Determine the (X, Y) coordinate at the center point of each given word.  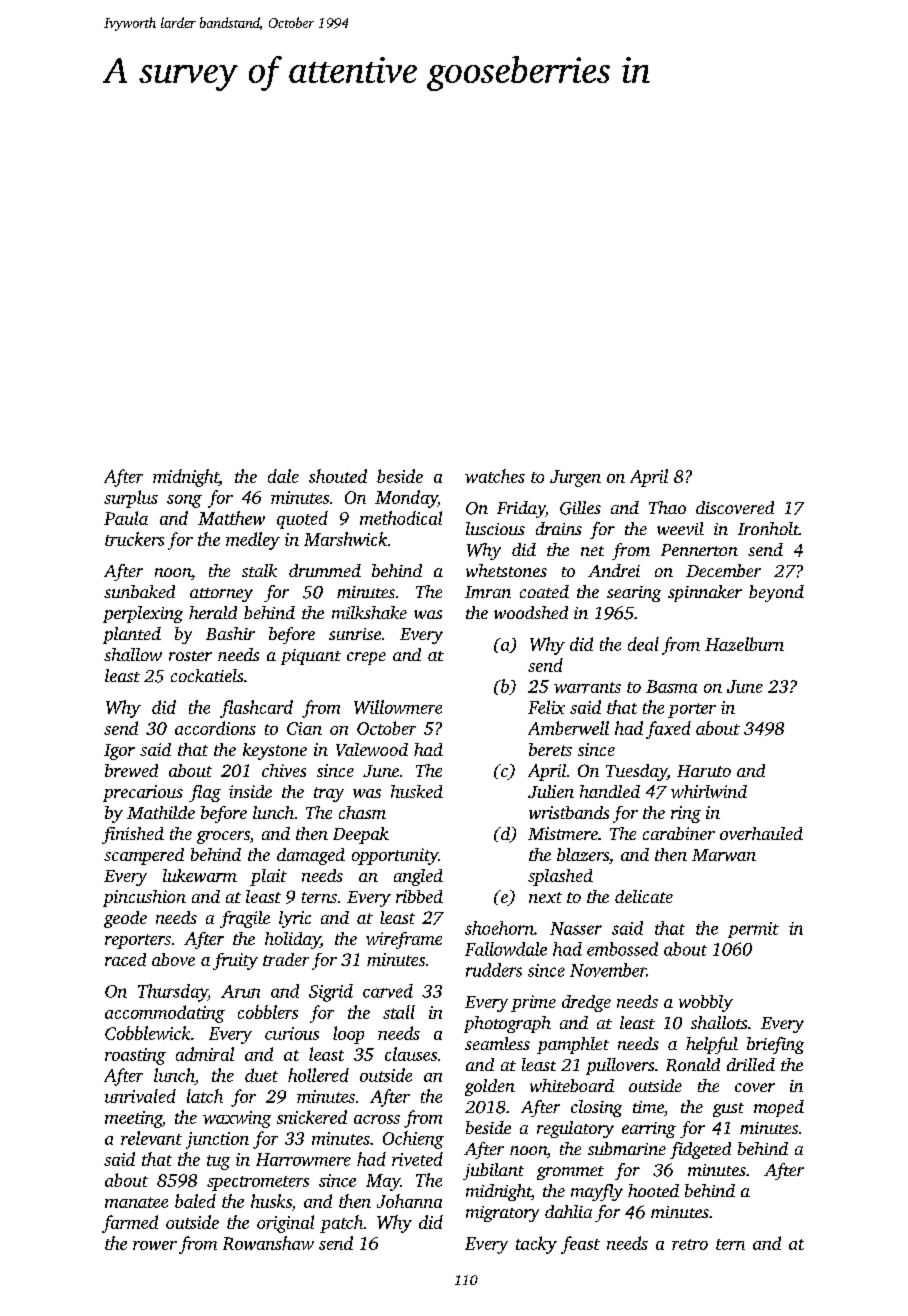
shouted (338, 476)
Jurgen (575, 478)
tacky (536, 1245)
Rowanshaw (268, 1243)
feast (580, 1245)
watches (495, 476)
